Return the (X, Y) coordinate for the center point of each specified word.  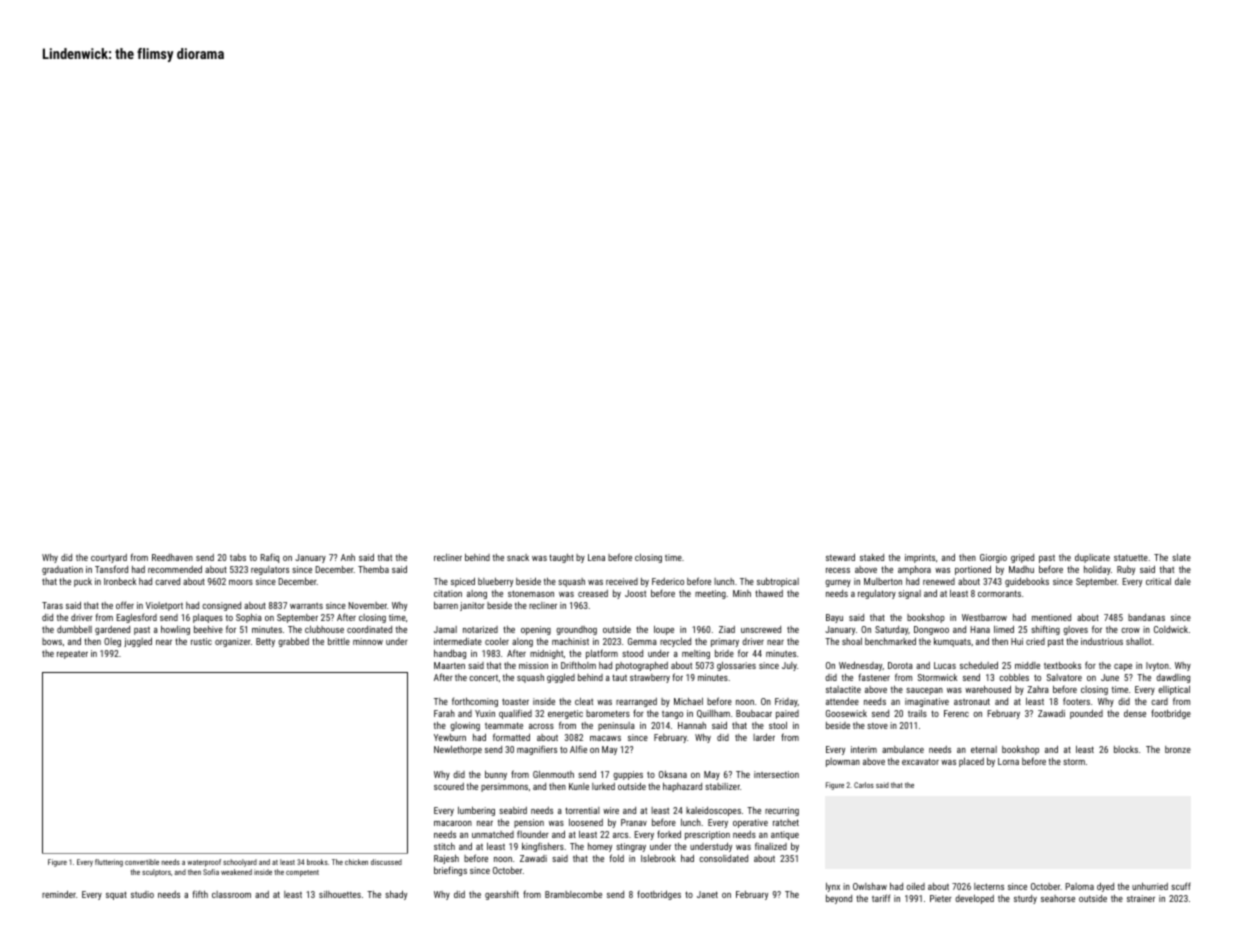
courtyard (109, 558)
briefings (450, 871)
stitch (444, 846)
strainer (1141, 898)
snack (518, 557)
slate (1181, 557)
